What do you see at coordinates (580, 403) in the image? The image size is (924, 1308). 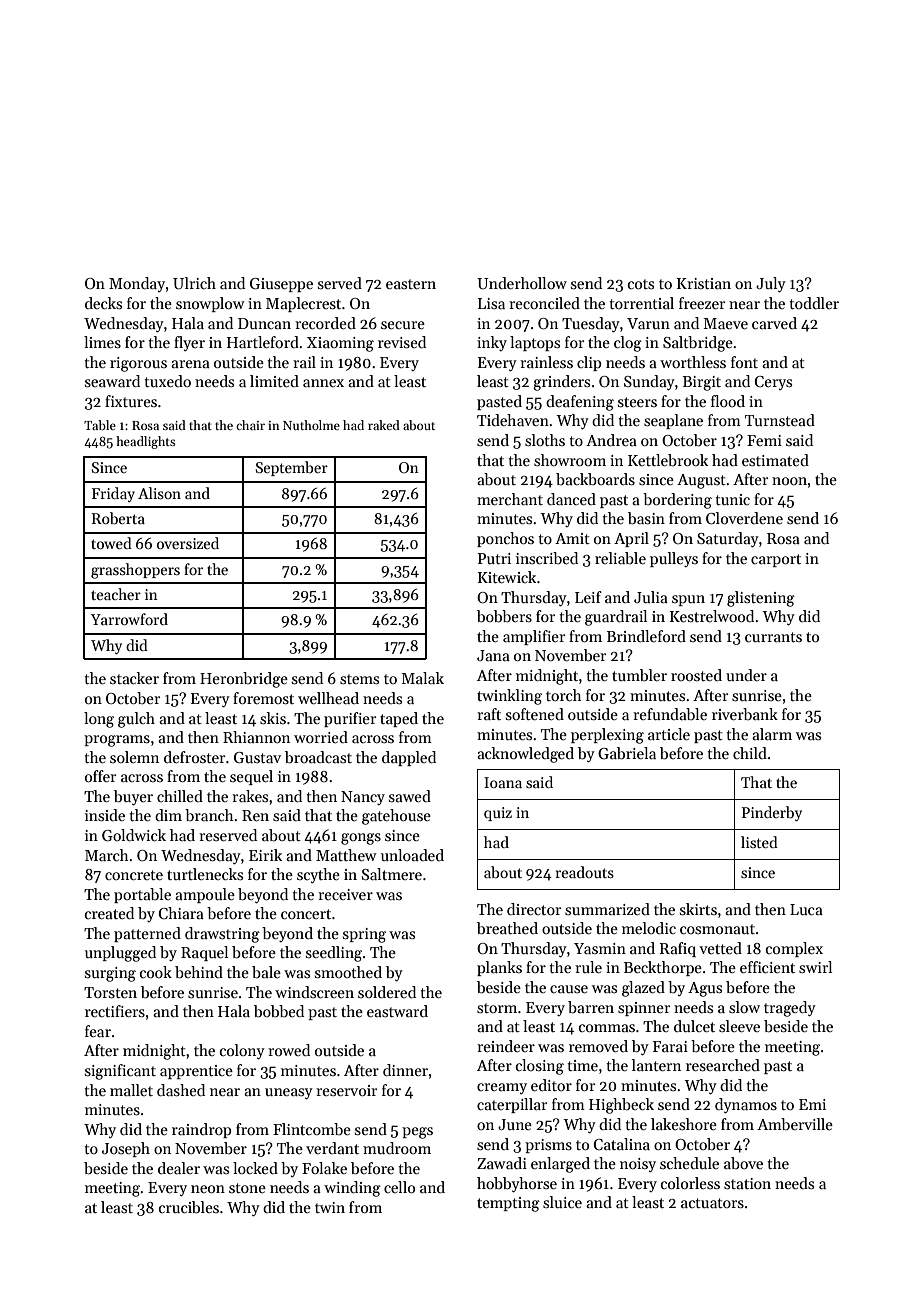 I see `deafening` at bounding box center [580, 403].
